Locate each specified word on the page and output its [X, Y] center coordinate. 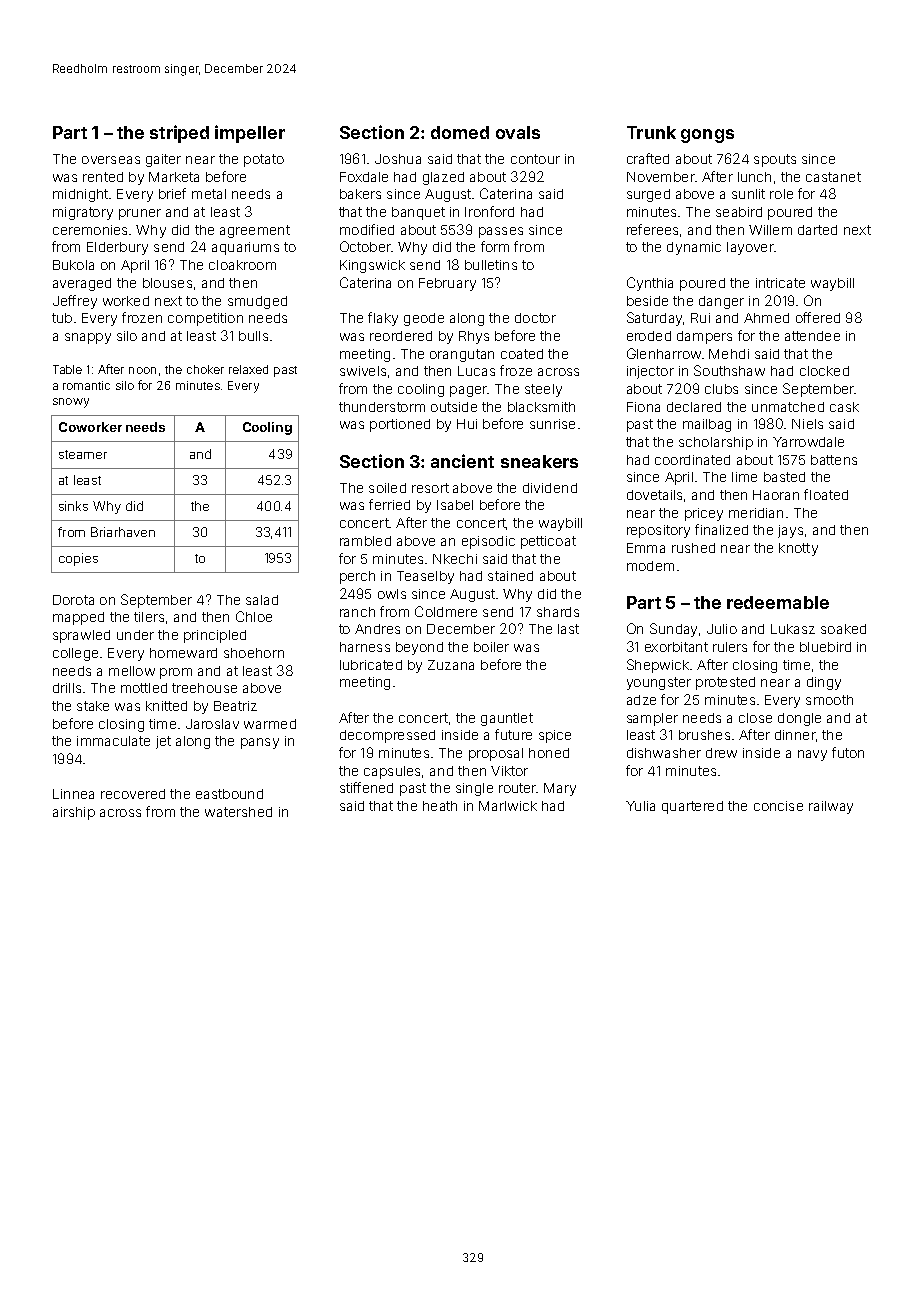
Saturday [654, 319]
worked [126, 301]
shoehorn [254, 653]
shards [558, 612]
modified [367, 229]
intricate [780, 283]
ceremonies [90, 230]
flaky [383, 319]
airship [74, 813]
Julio [722, 629]
